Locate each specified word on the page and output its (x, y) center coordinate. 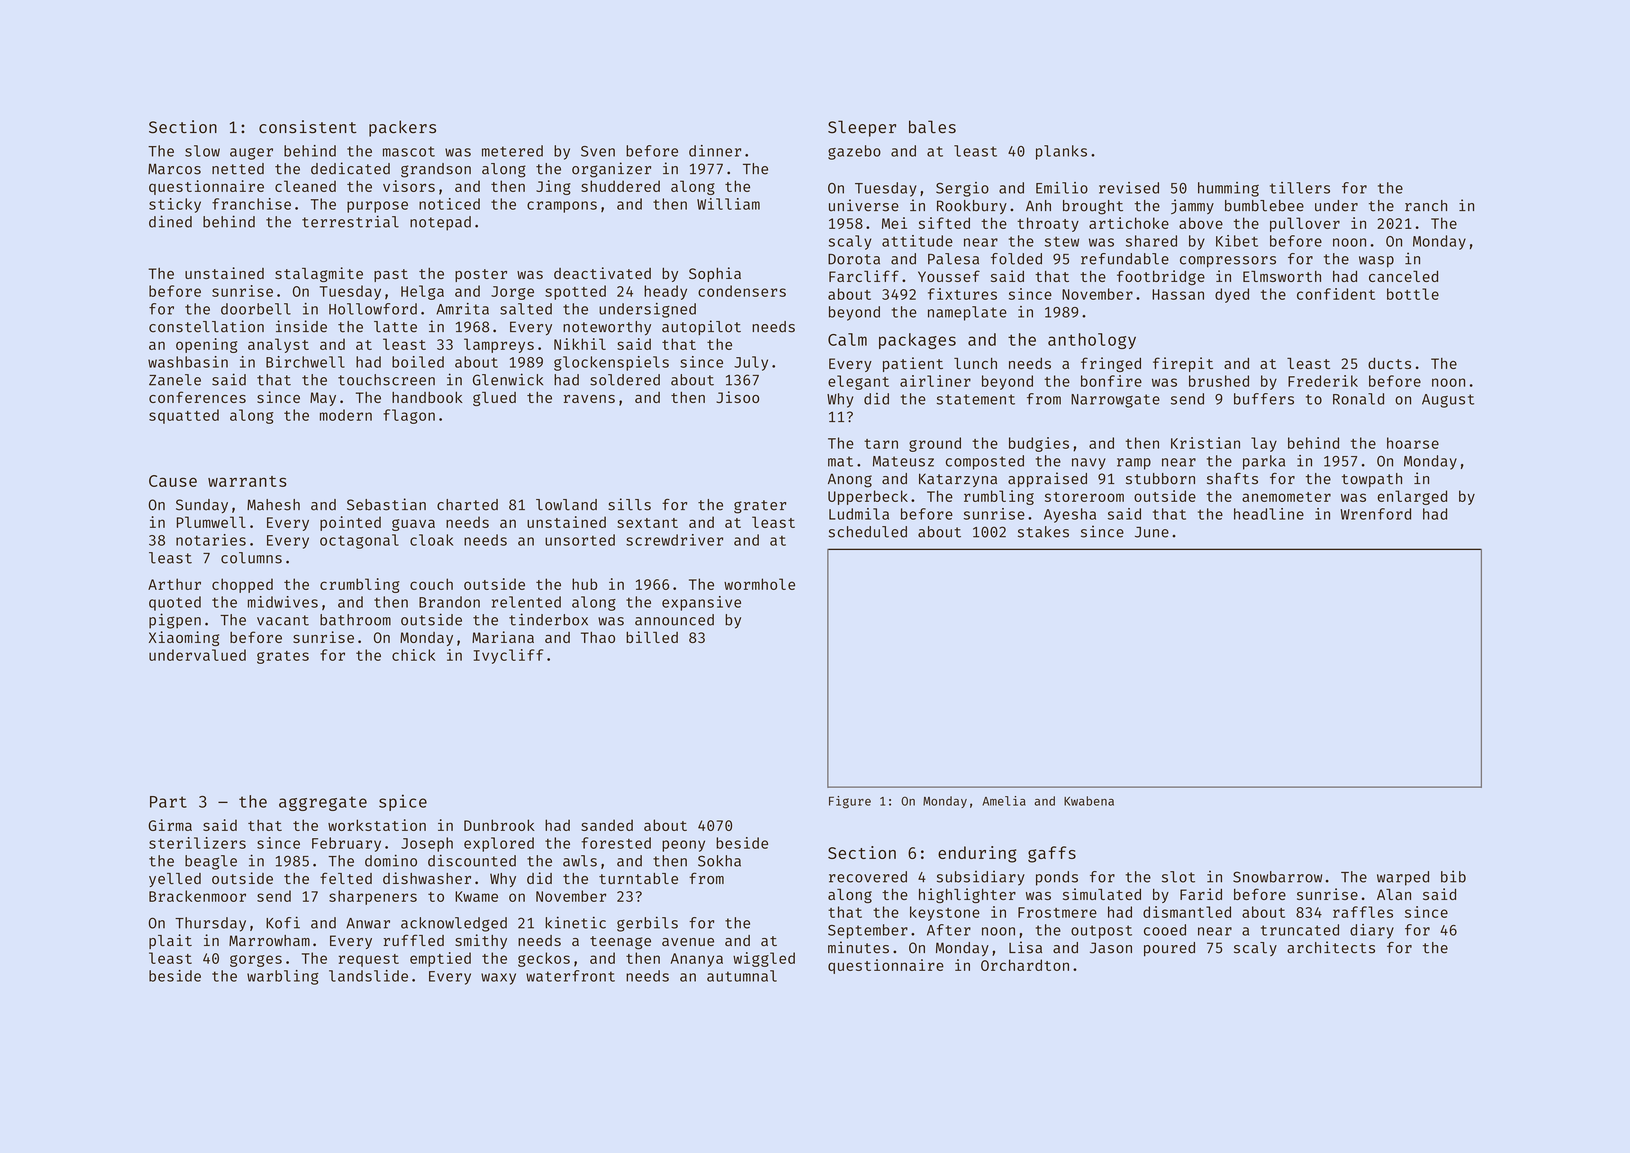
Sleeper (862, 128)
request (369, 960)
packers (402, 128)
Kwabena (1089, 801)
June (1152, 532)
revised (1129, 188)
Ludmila (859, 514)
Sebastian (386, 504)
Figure (850, 802)
